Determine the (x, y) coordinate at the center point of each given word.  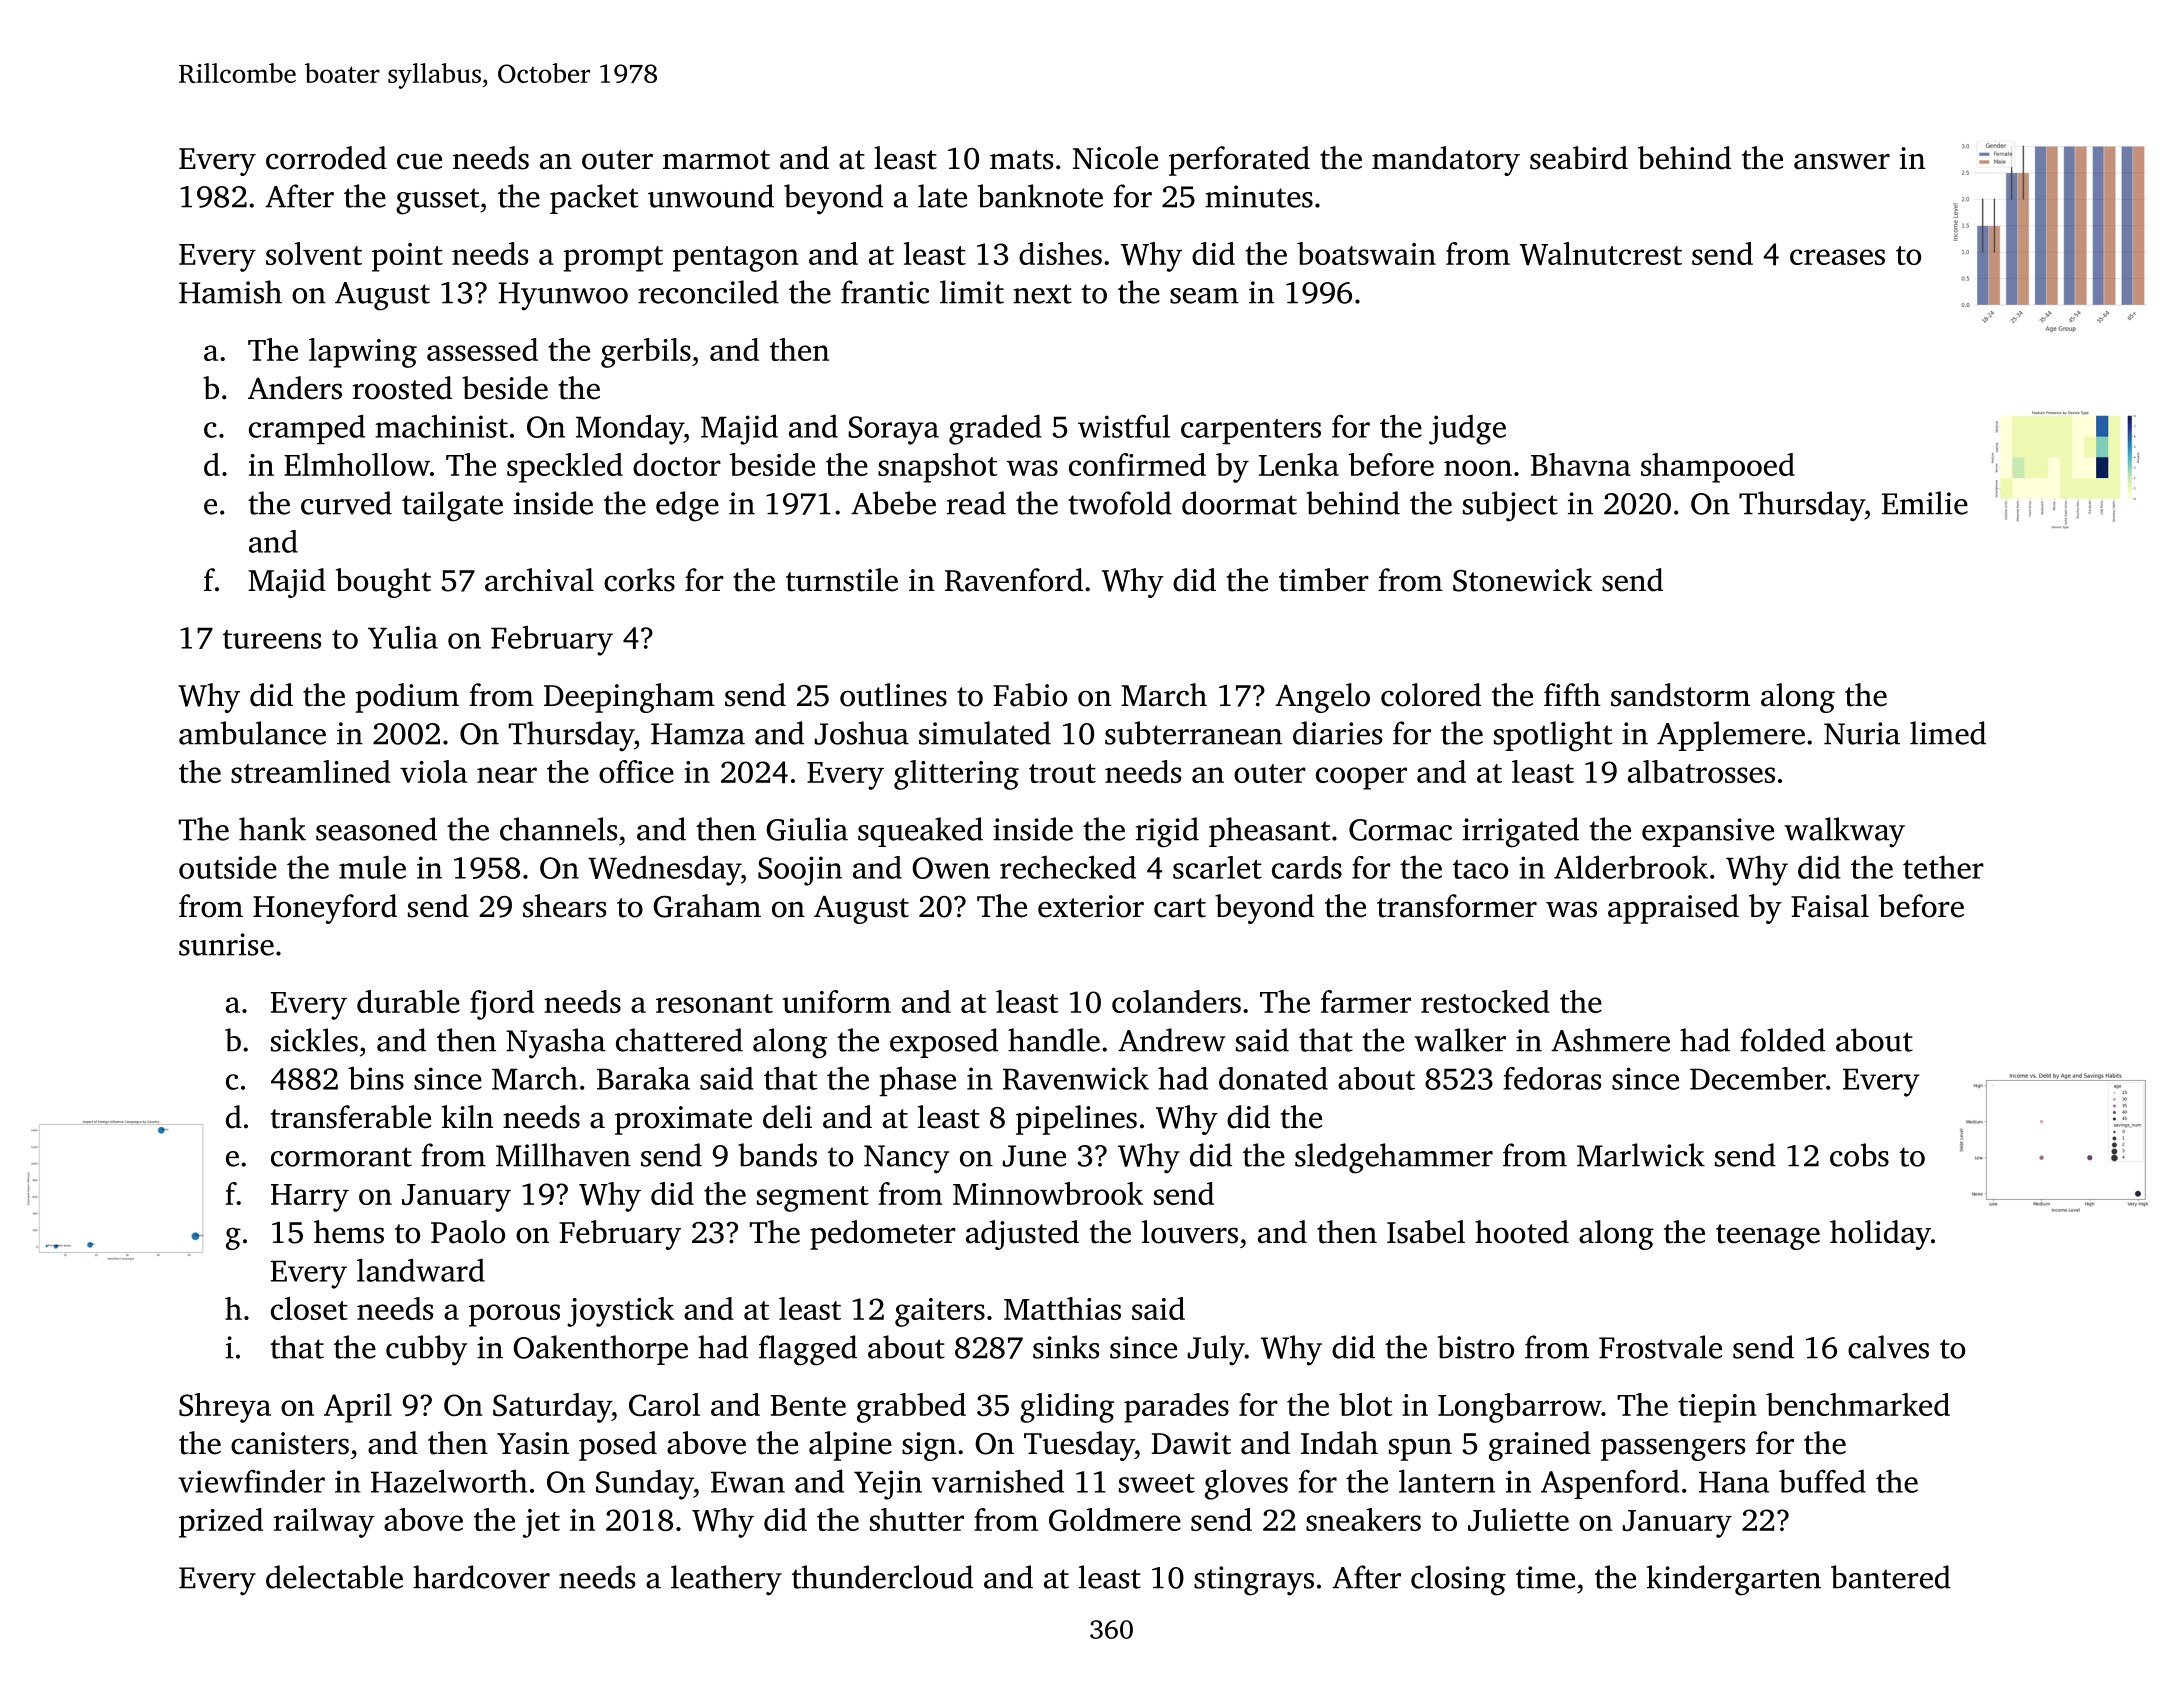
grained (1540, 1446)
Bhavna (1581, 464)
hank (272, 829)
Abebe (893, 503)
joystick (620, 1312)
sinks (1066, 1347)
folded (1782, 1040)
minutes (1259, 196)
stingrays (1254, 1581)
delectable (334, 1577)
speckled (565, 468)
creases (1837, 257)
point (407, 257)
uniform (836, 1001)
